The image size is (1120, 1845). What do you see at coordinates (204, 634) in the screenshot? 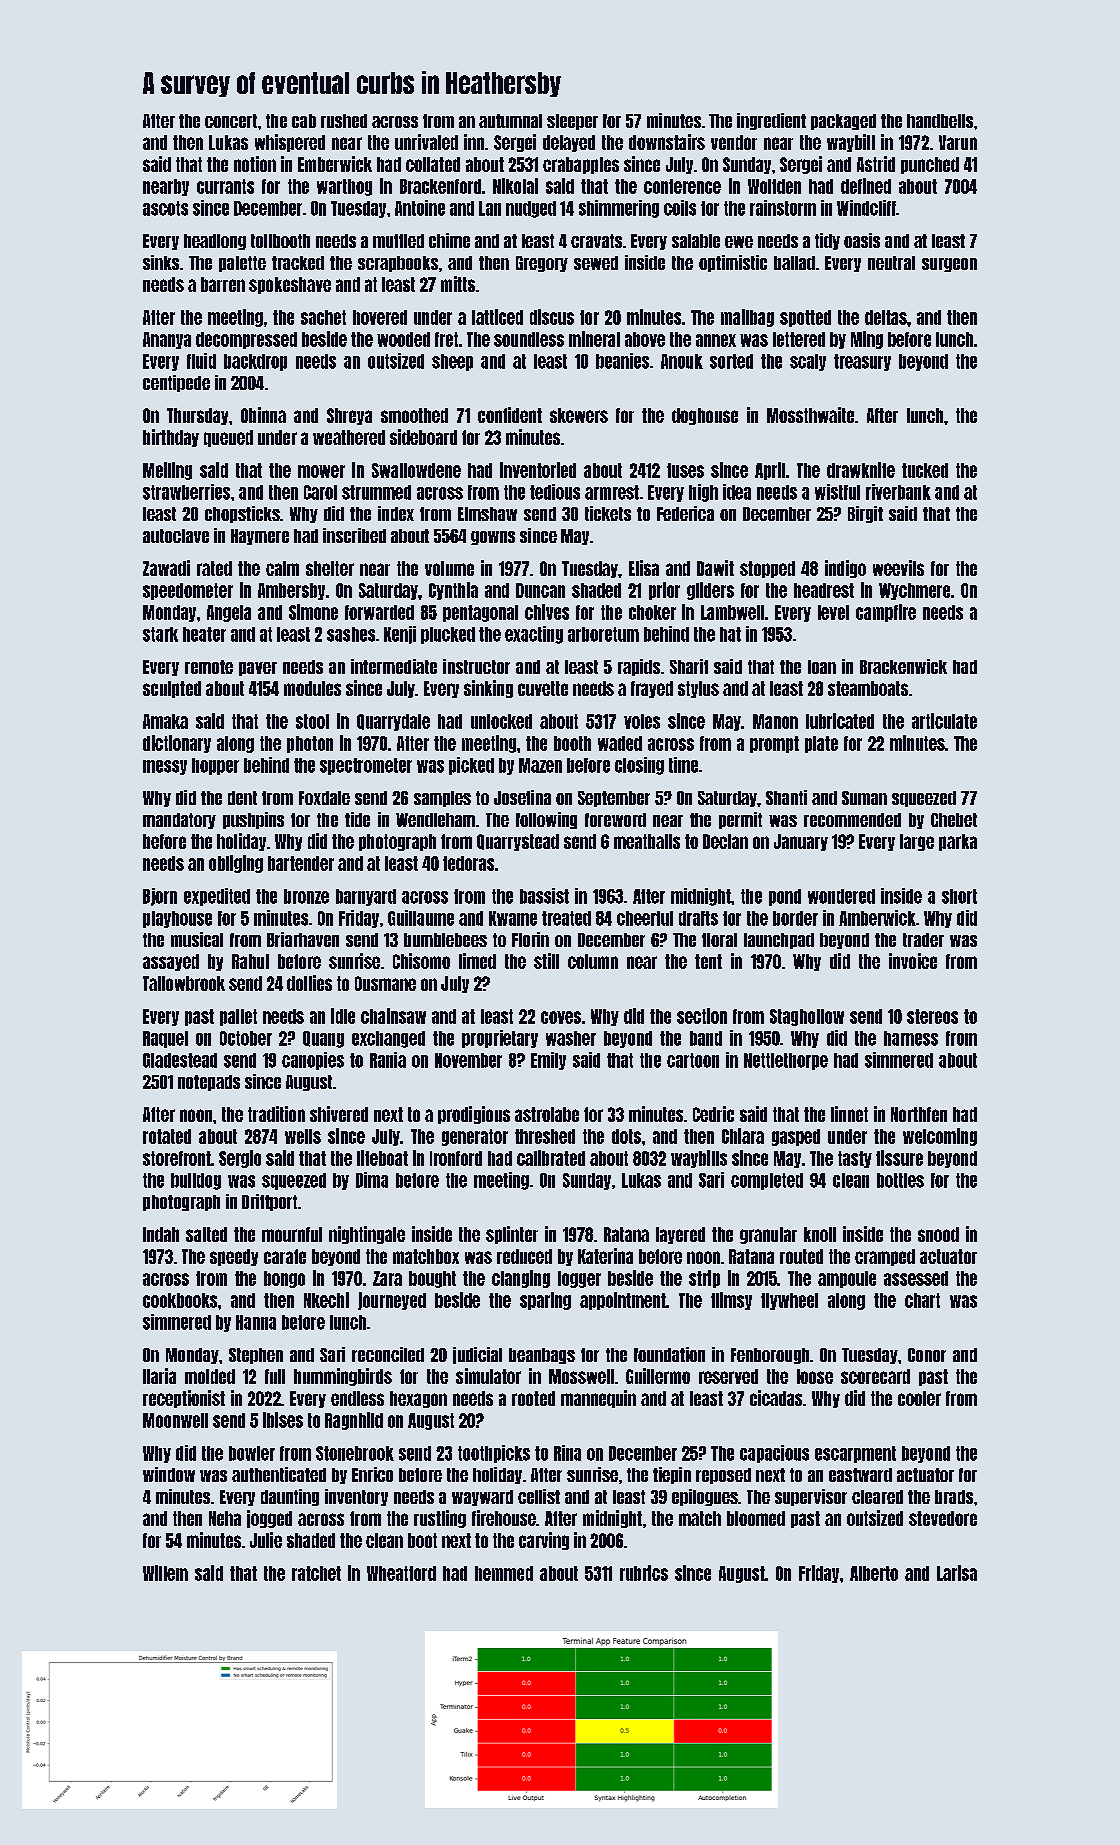
I see `heater` at bounding box center [204, 634].
